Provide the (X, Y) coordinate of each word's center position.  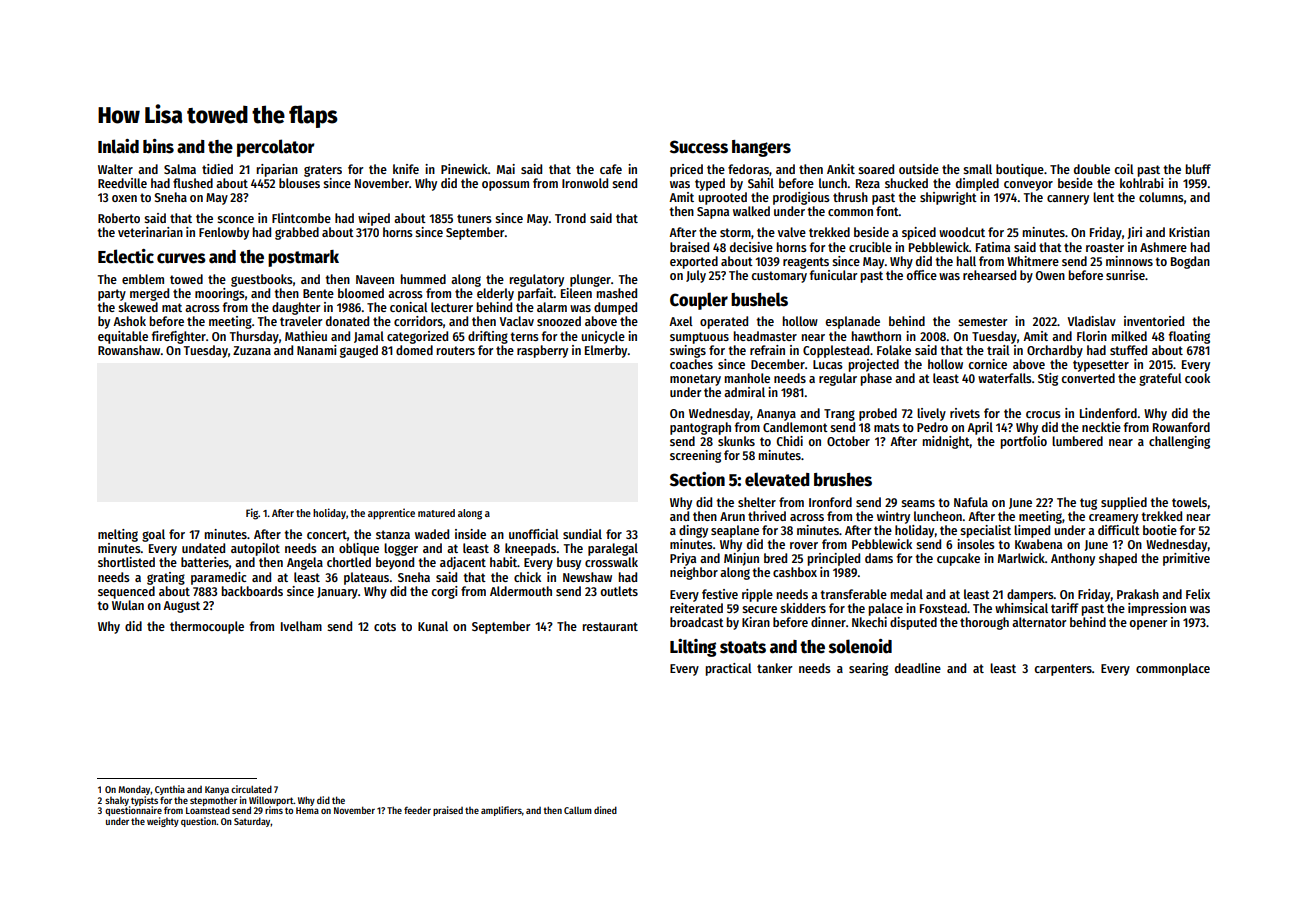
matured (436, 513)
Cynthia (170, 790)
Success (699, 147)
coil (1124, 169)
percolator (276, 148)
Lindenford (1108, 413)
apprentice (391, 513)
